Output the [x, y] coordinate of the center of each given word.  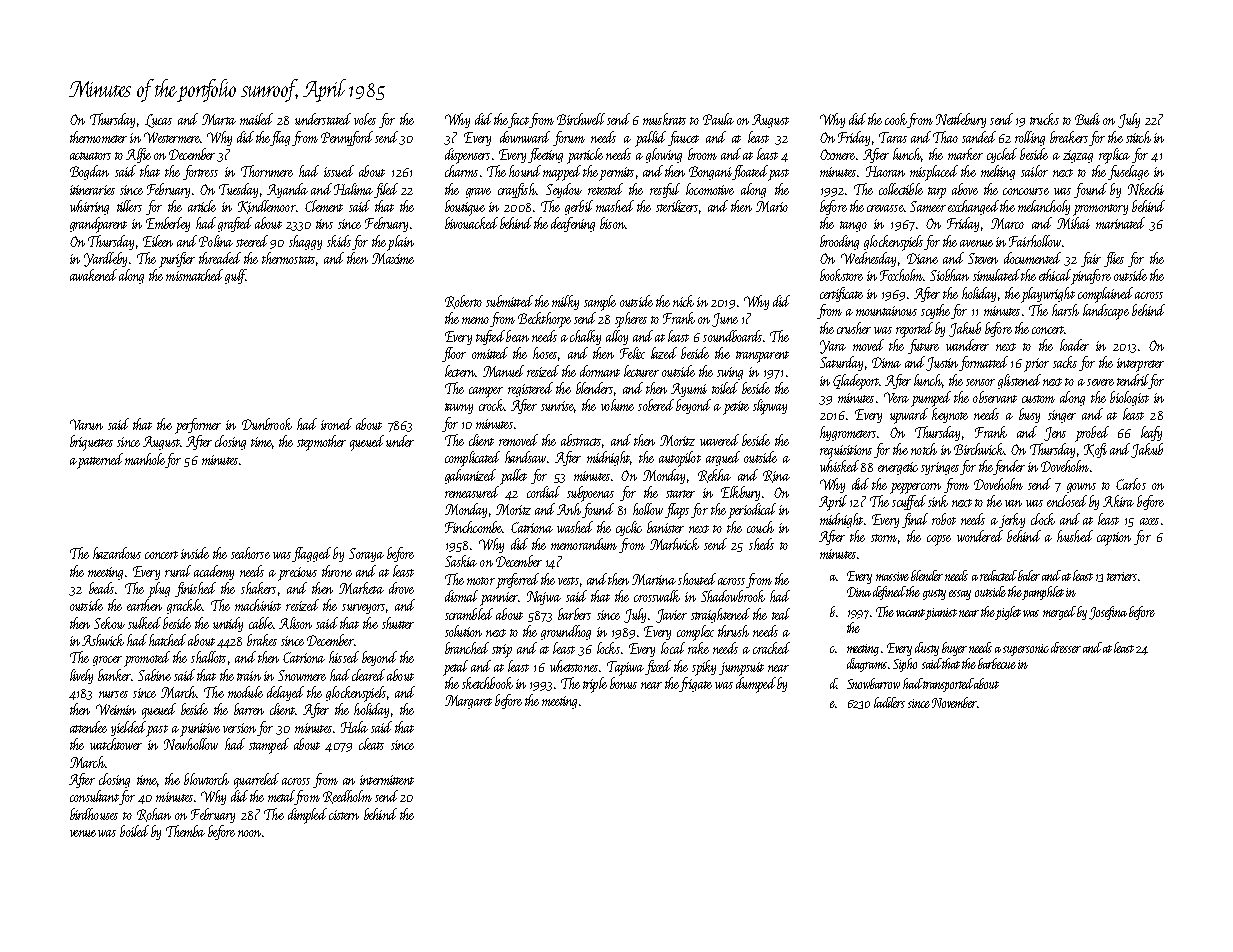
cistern [344, 815]
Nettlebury [961, 120]
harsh [1065, 310]
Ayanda [287, 190]
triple [595, 685]
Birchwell [581, 119]
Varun [86, 424]
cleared [368, 675]
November [954, 702]
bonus [623, 683]
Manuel [503, 371]
